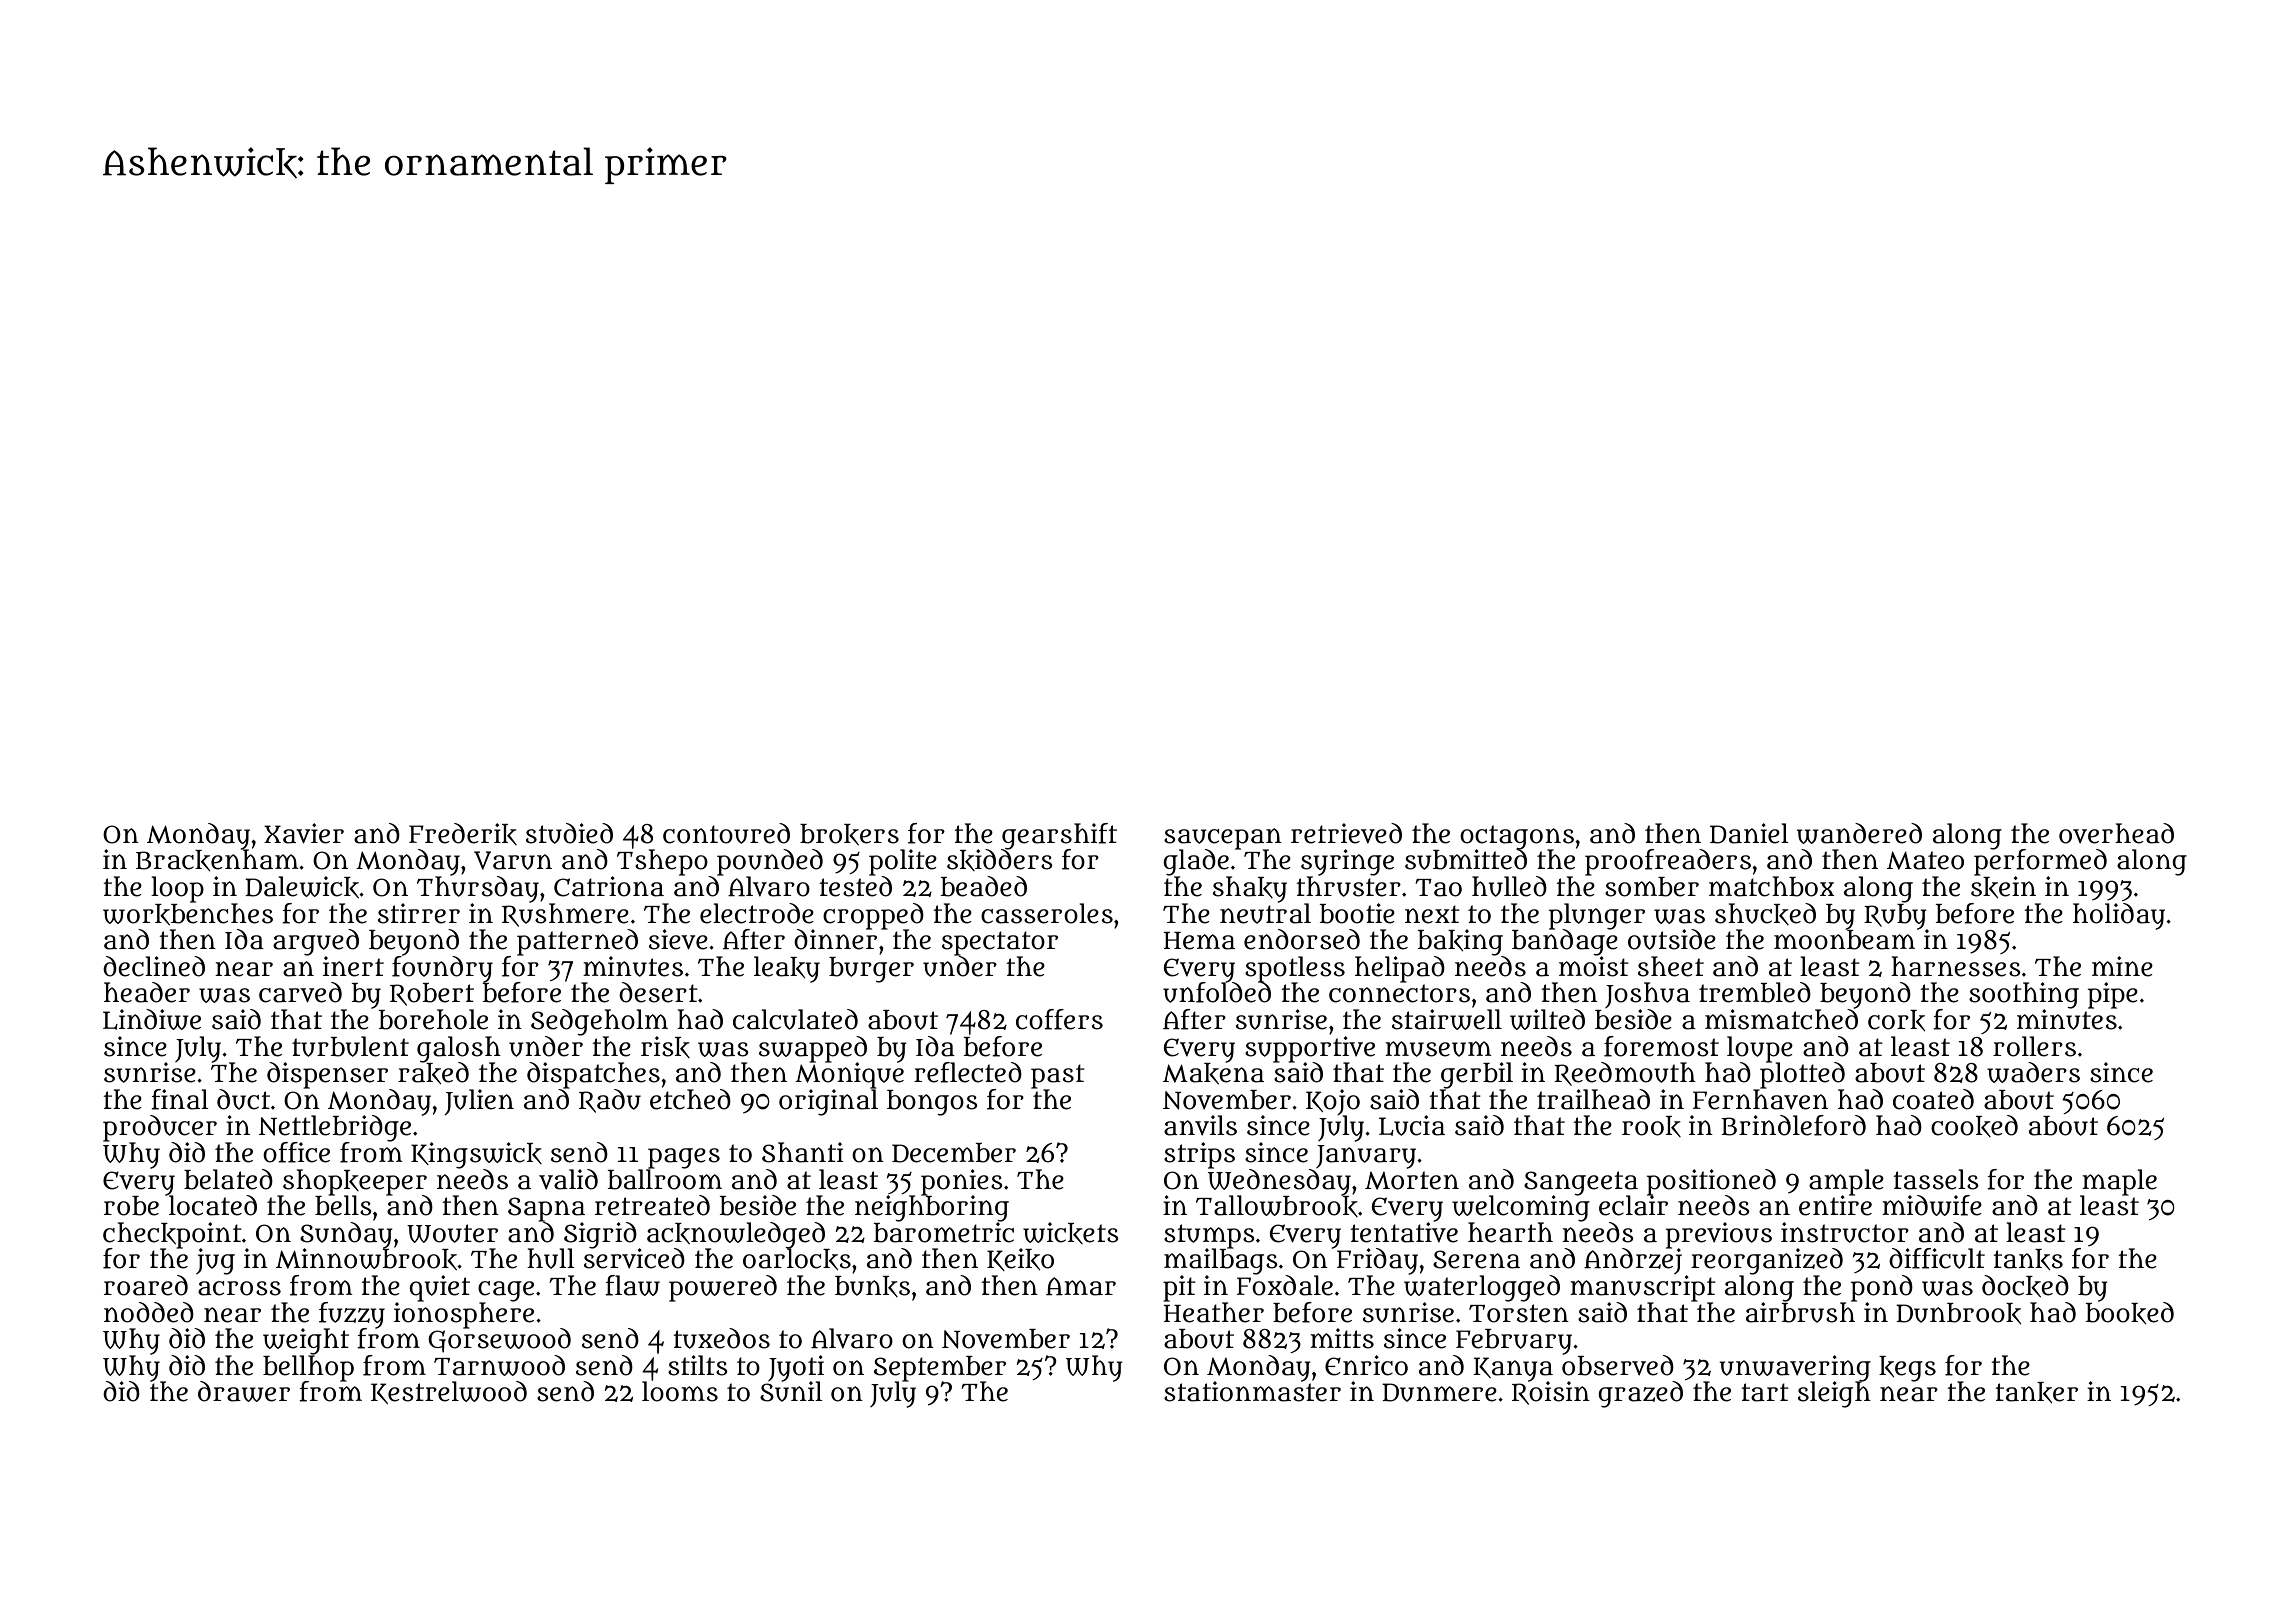 The height and width of the image is (1620, 2292). Describe the element at coordinates (2116, 833) in the image. I see `overhead` at that location.
